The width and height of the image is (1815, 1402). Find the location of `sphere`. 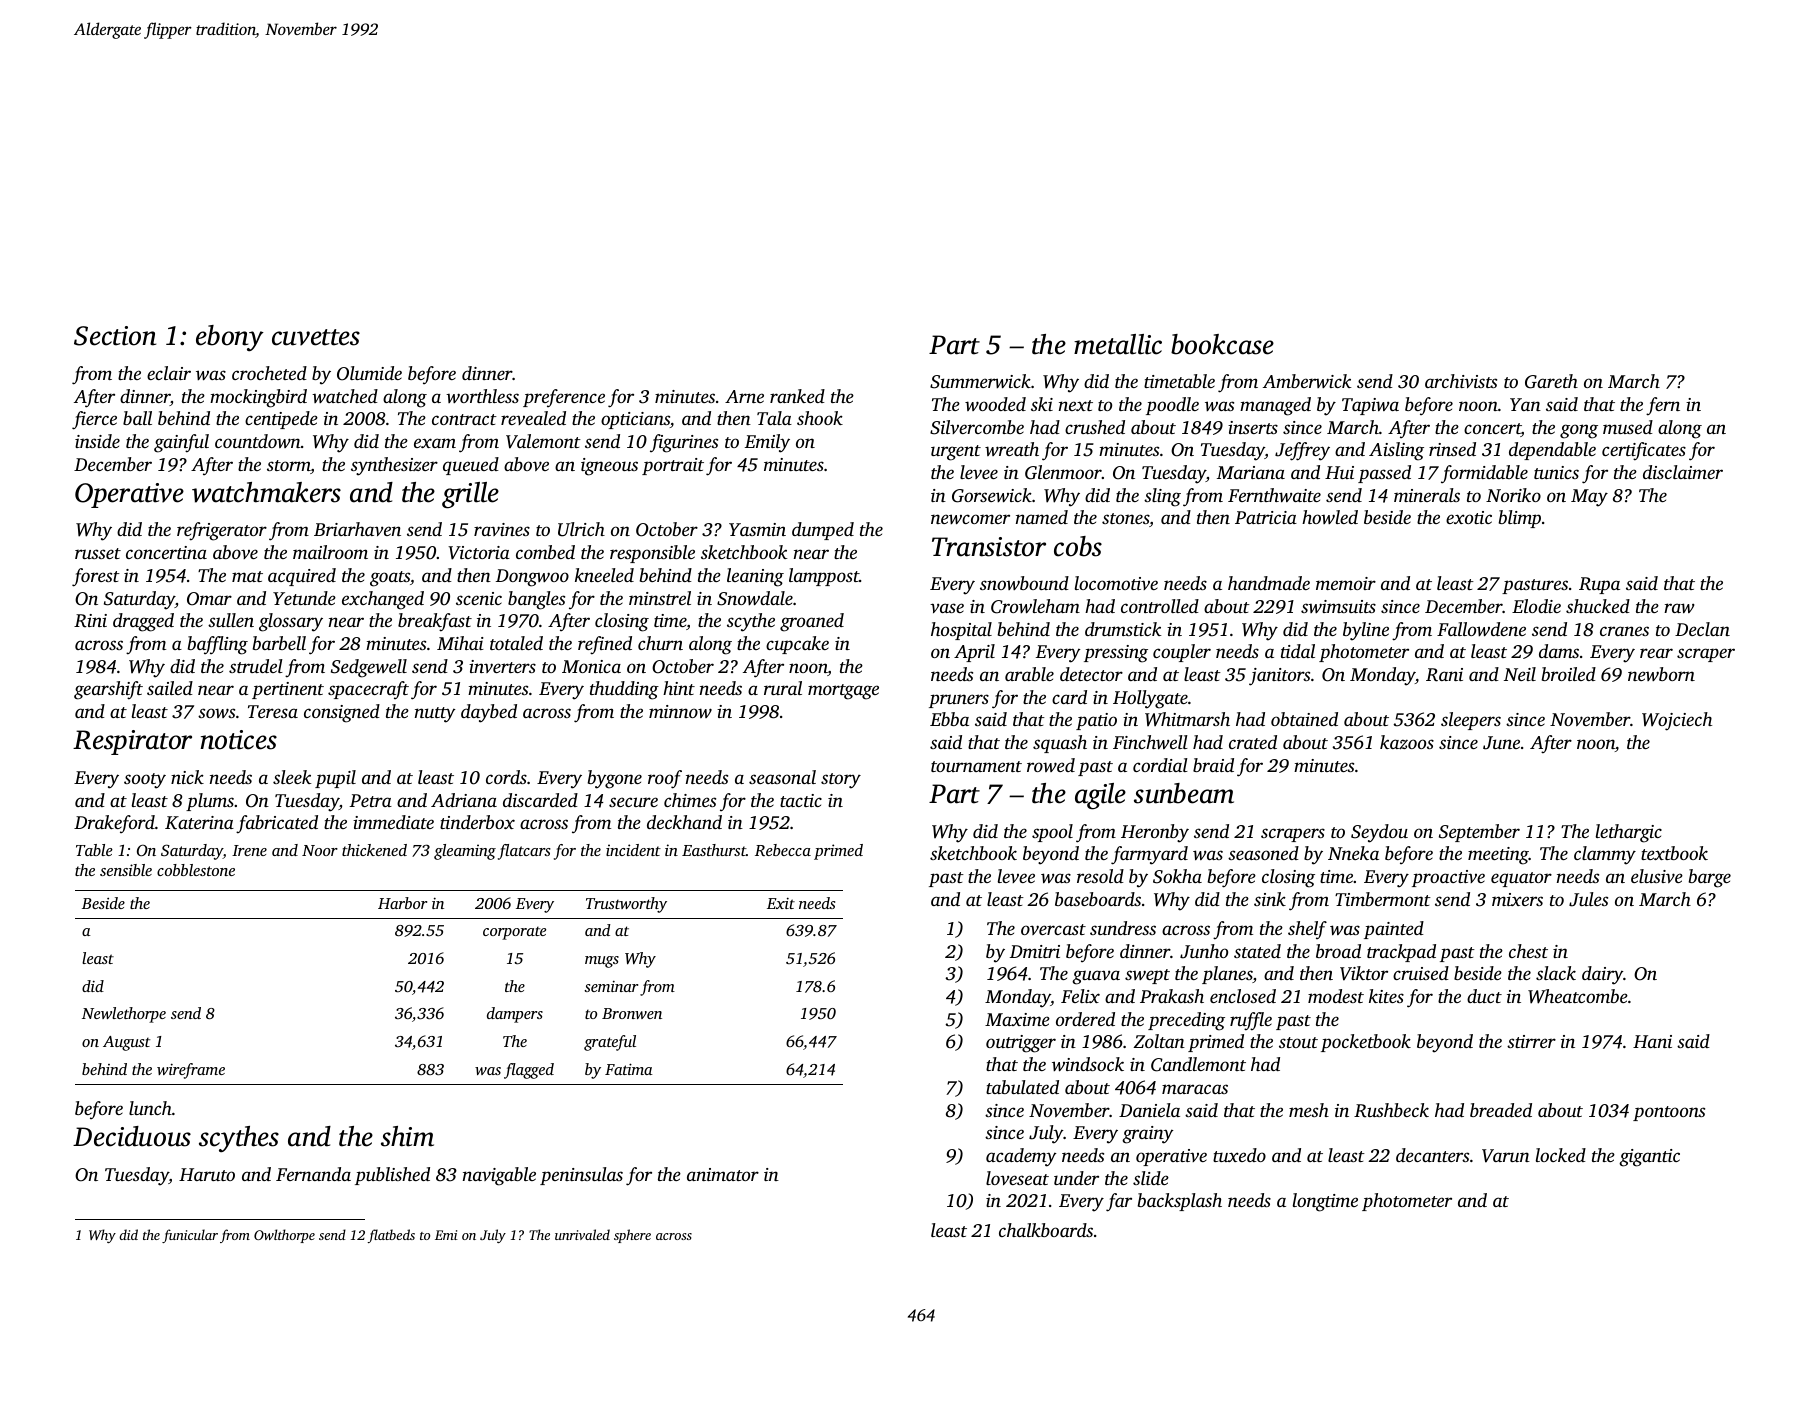

sphere is located at coordinates (632, 1236).
